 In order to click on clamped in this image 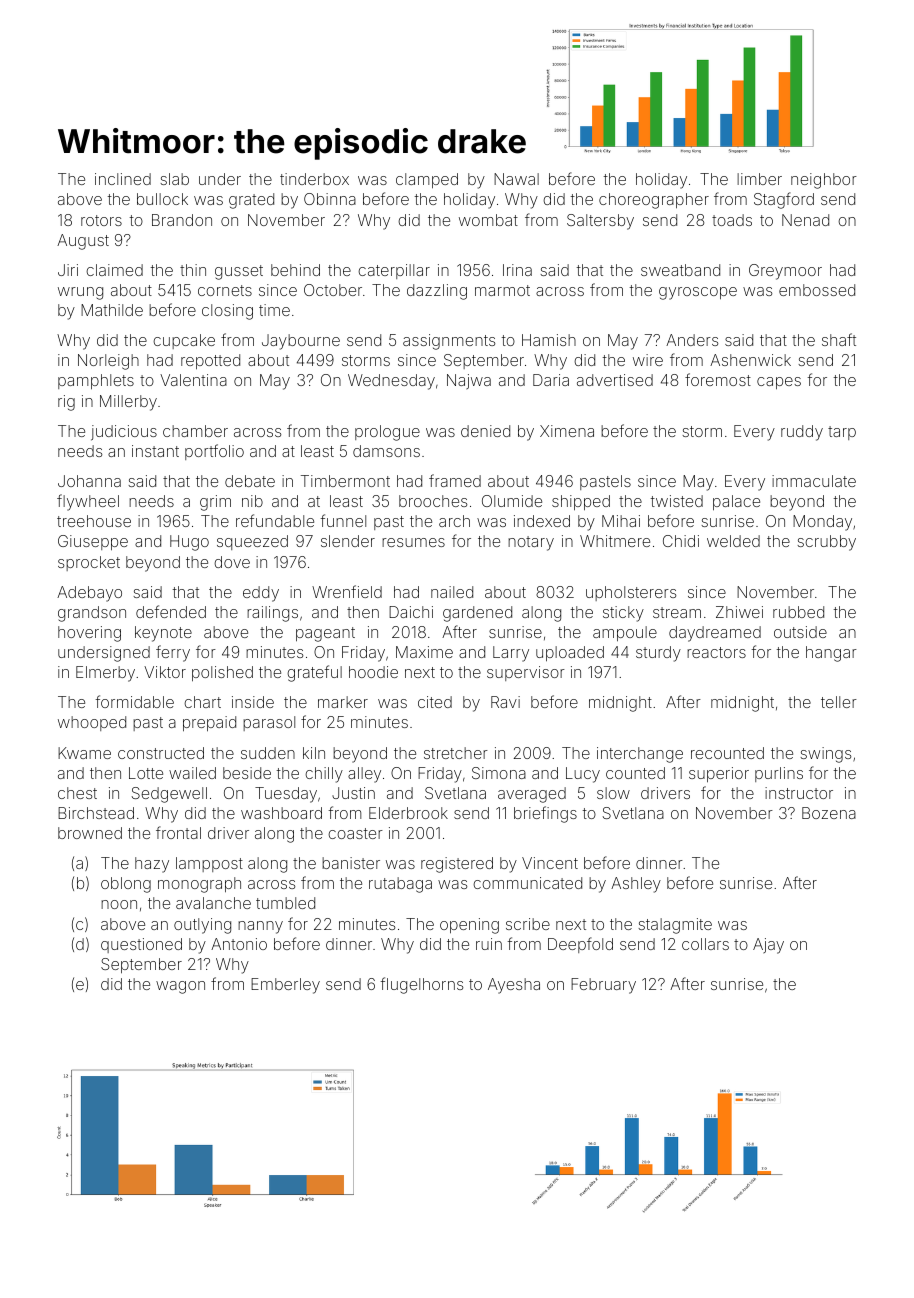, I will do `click(427, 180)`.
